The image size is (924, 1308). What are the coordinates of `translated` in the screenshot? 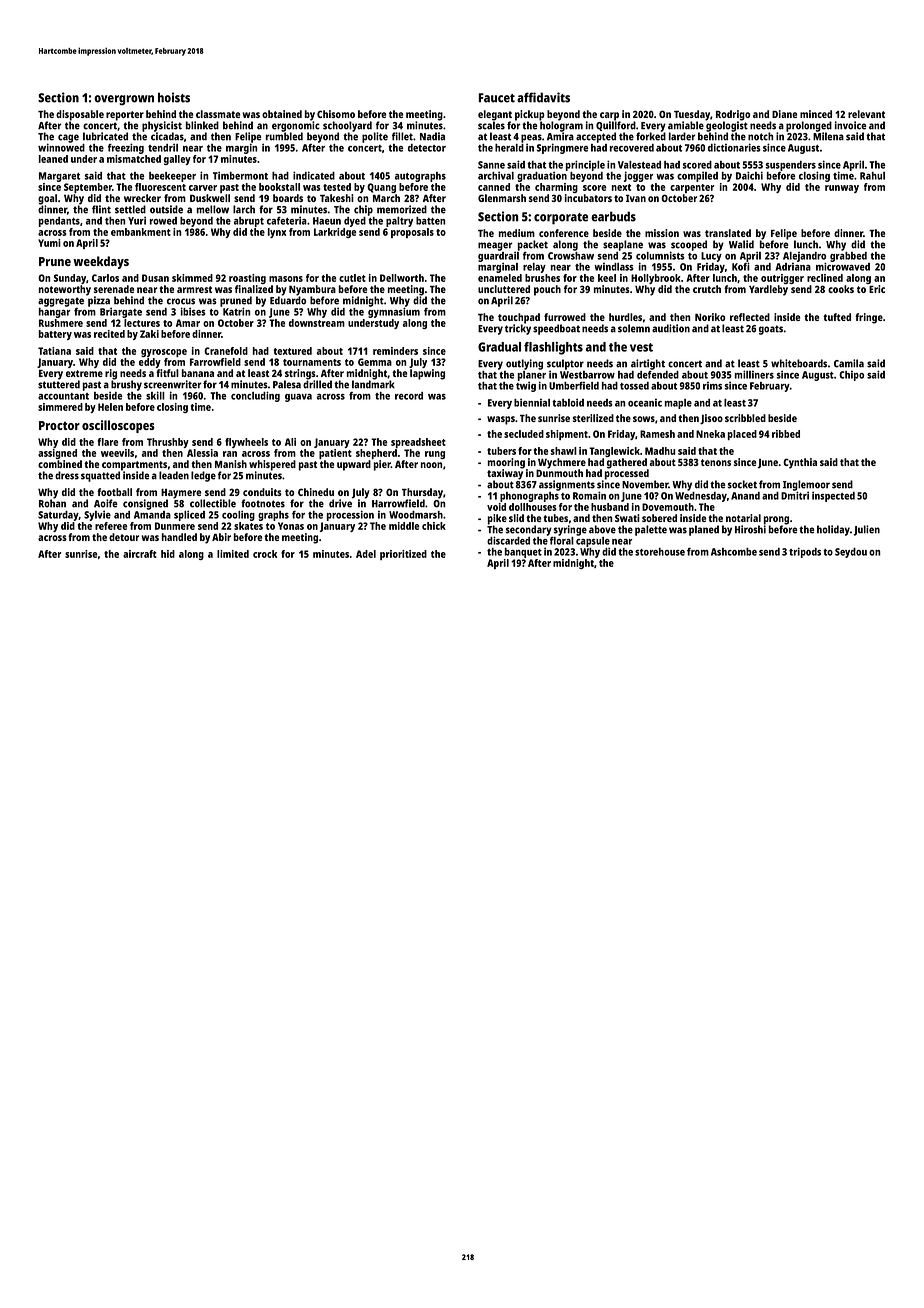 It's located at (728, 233).
